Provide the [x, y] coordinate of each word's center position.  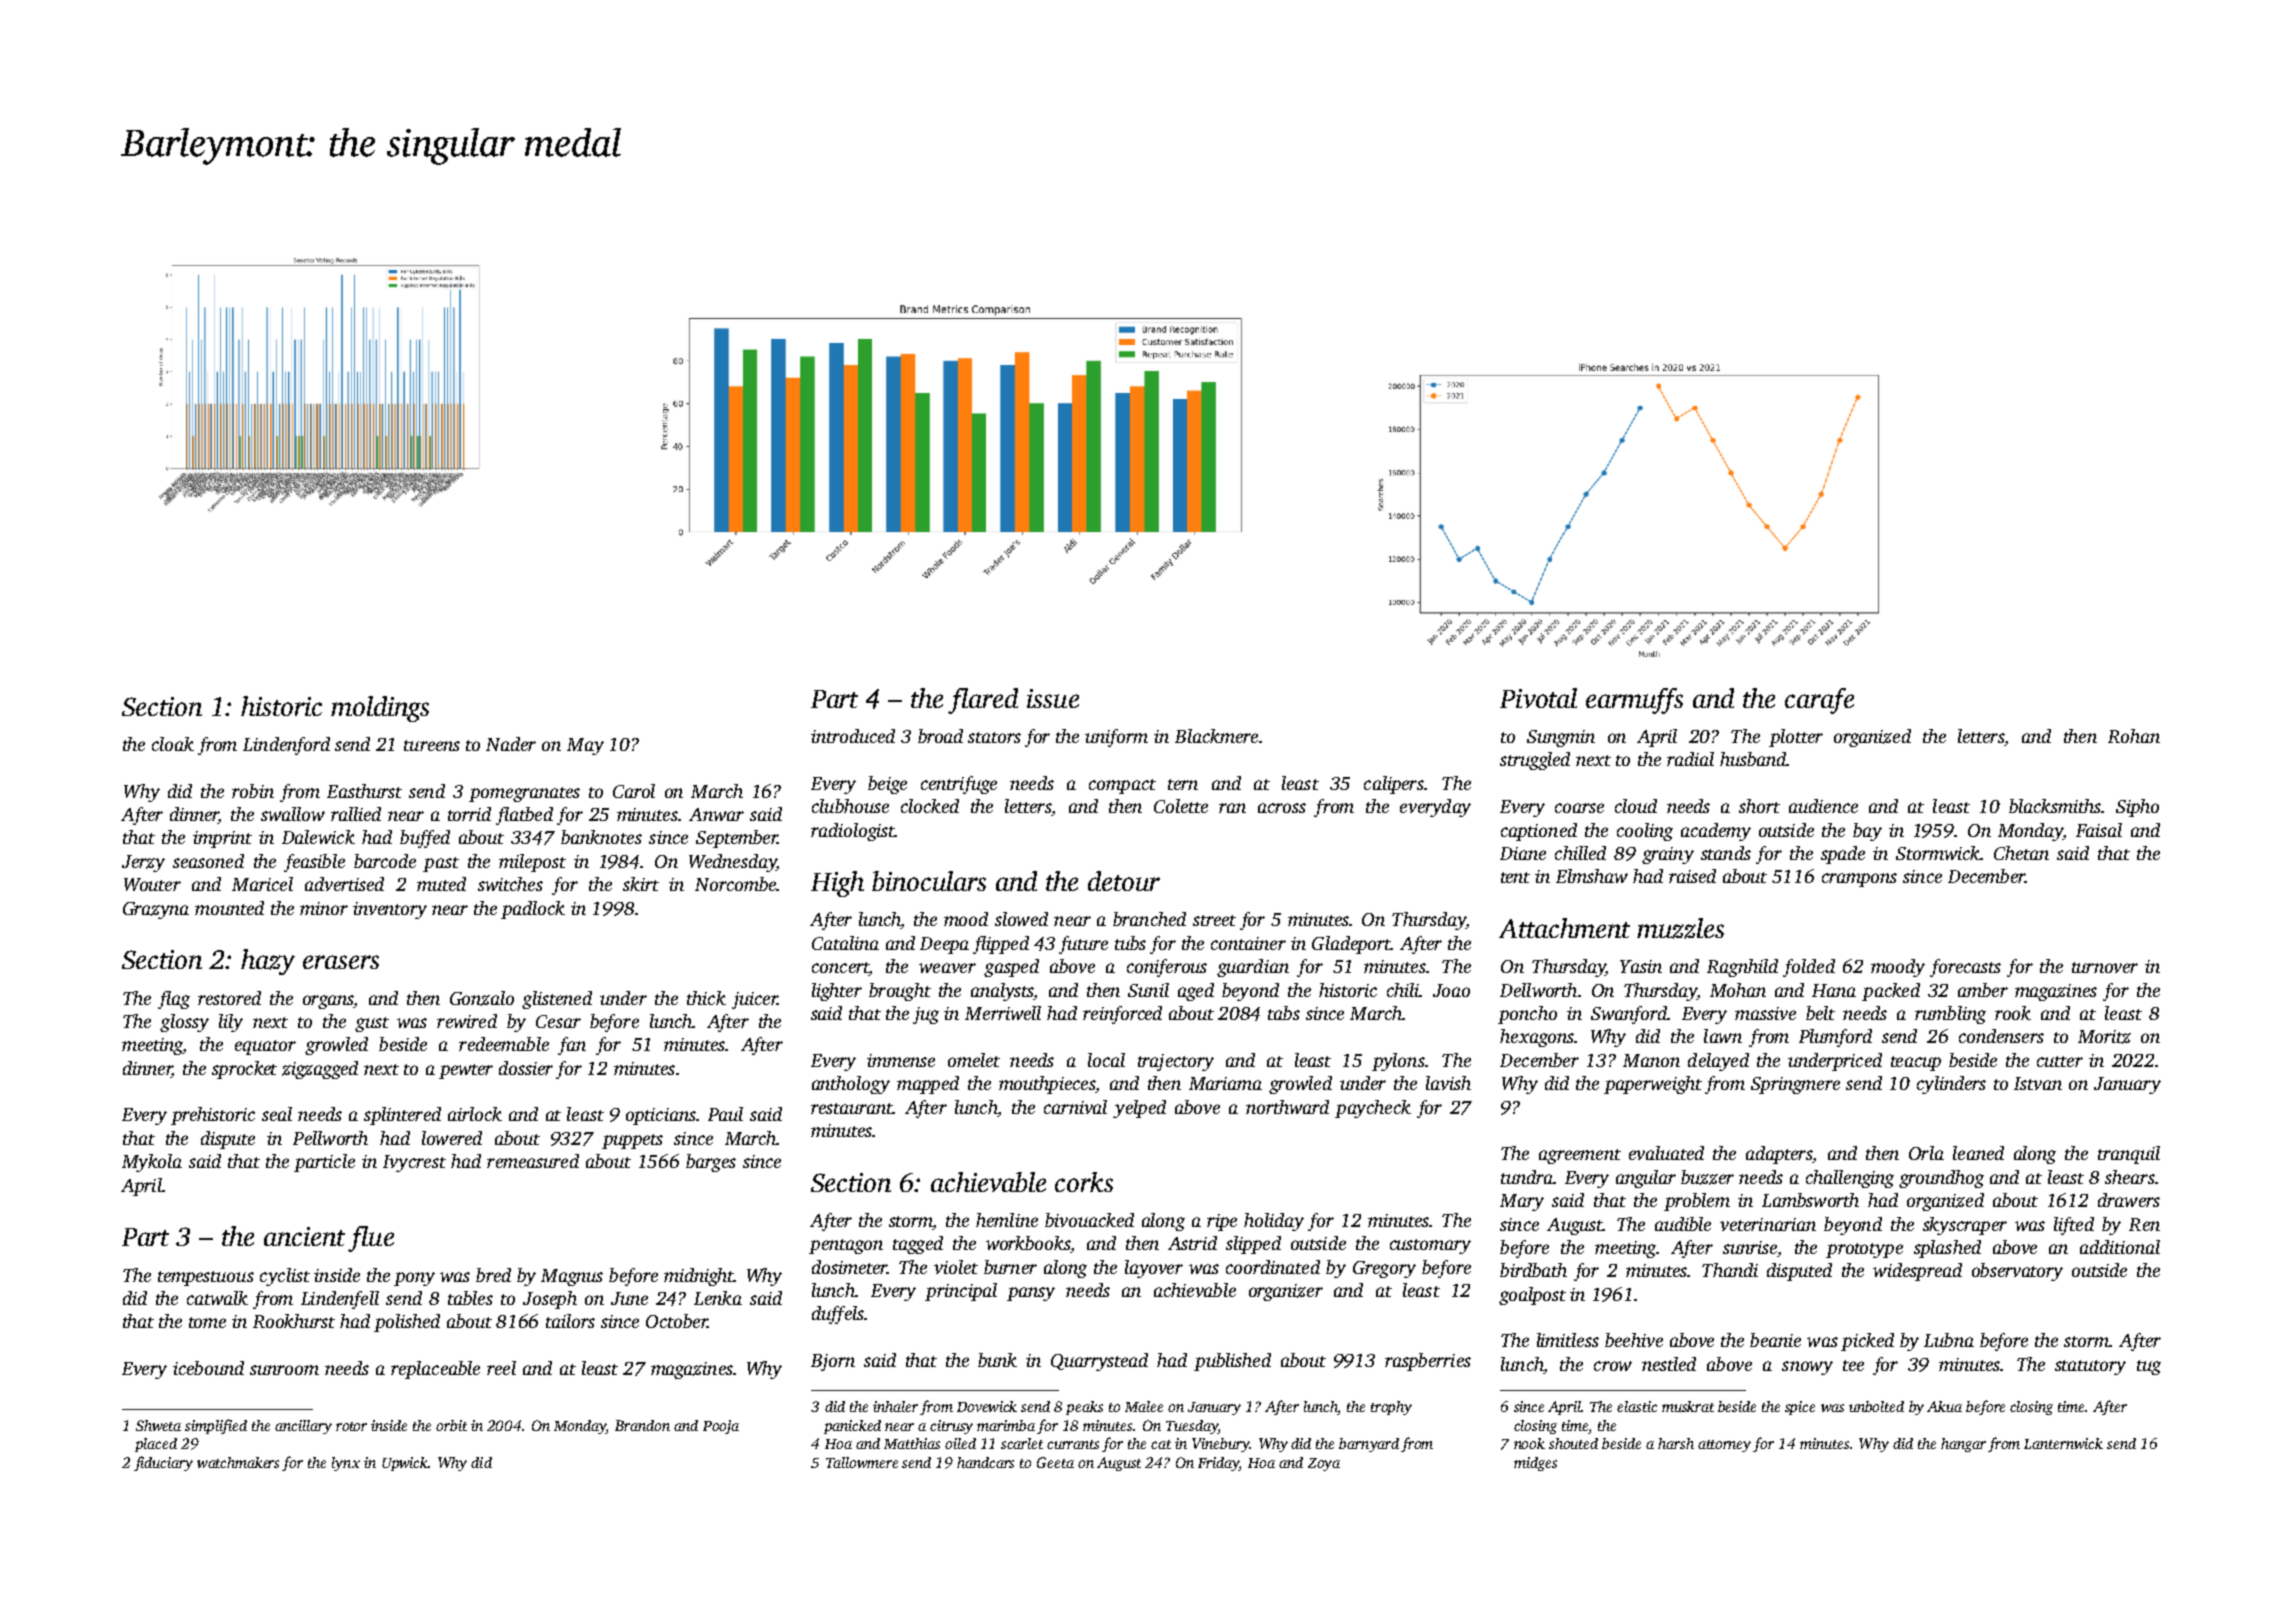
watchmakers [238, 1462]
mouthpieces [1047, 1085]
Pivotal [1538, 698]
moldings [380, 709]
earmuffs [1634, 701]
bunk [997, 1360]
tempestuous [206, 1278]
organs [328, 1002]
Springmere [1795, 1085]
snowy [1807, 1368]
